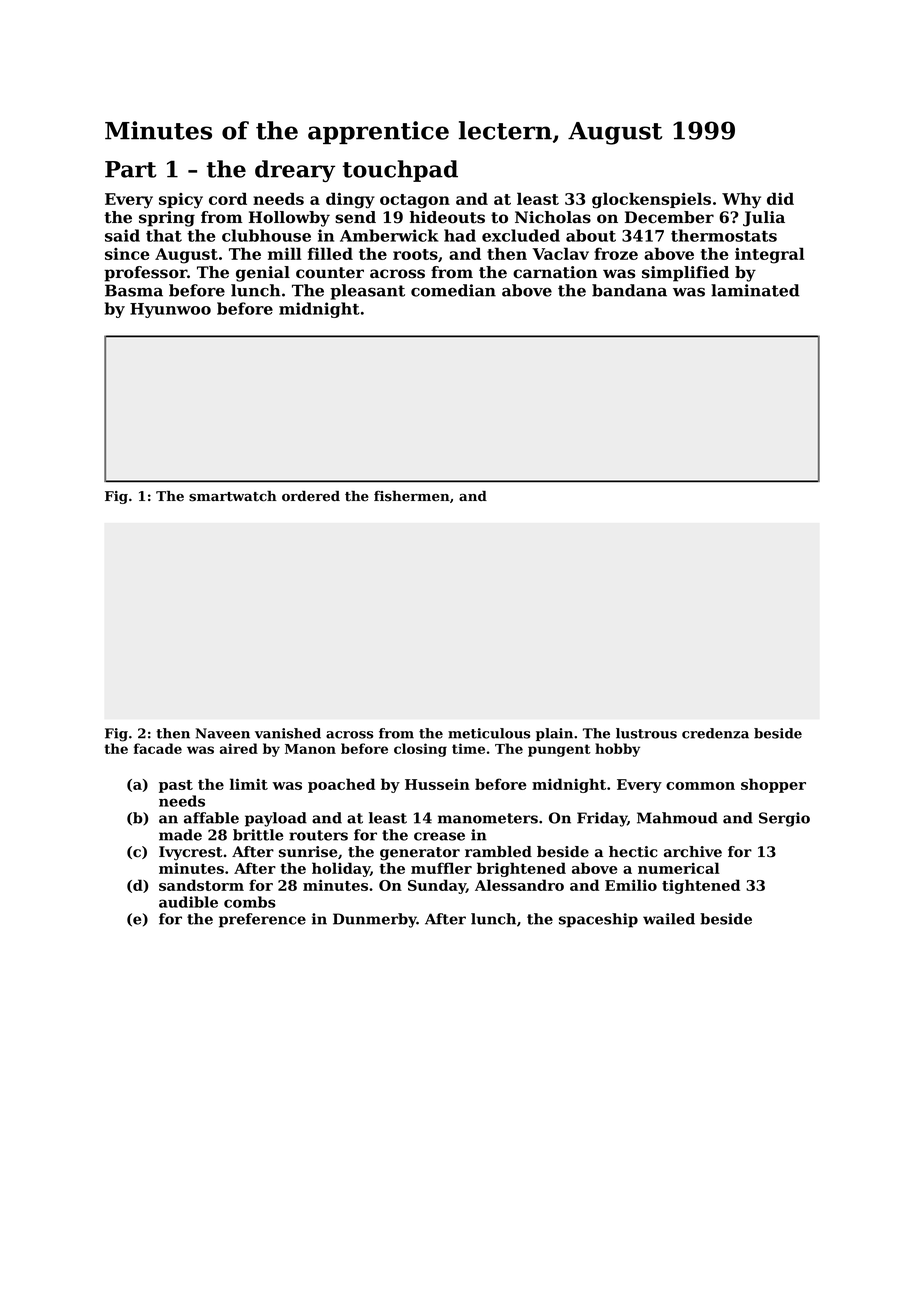 This screenshot has width=924, height=1314. Describe the element at coordinates (773, 785) in the screenshot. I see `shopper` at that location.
